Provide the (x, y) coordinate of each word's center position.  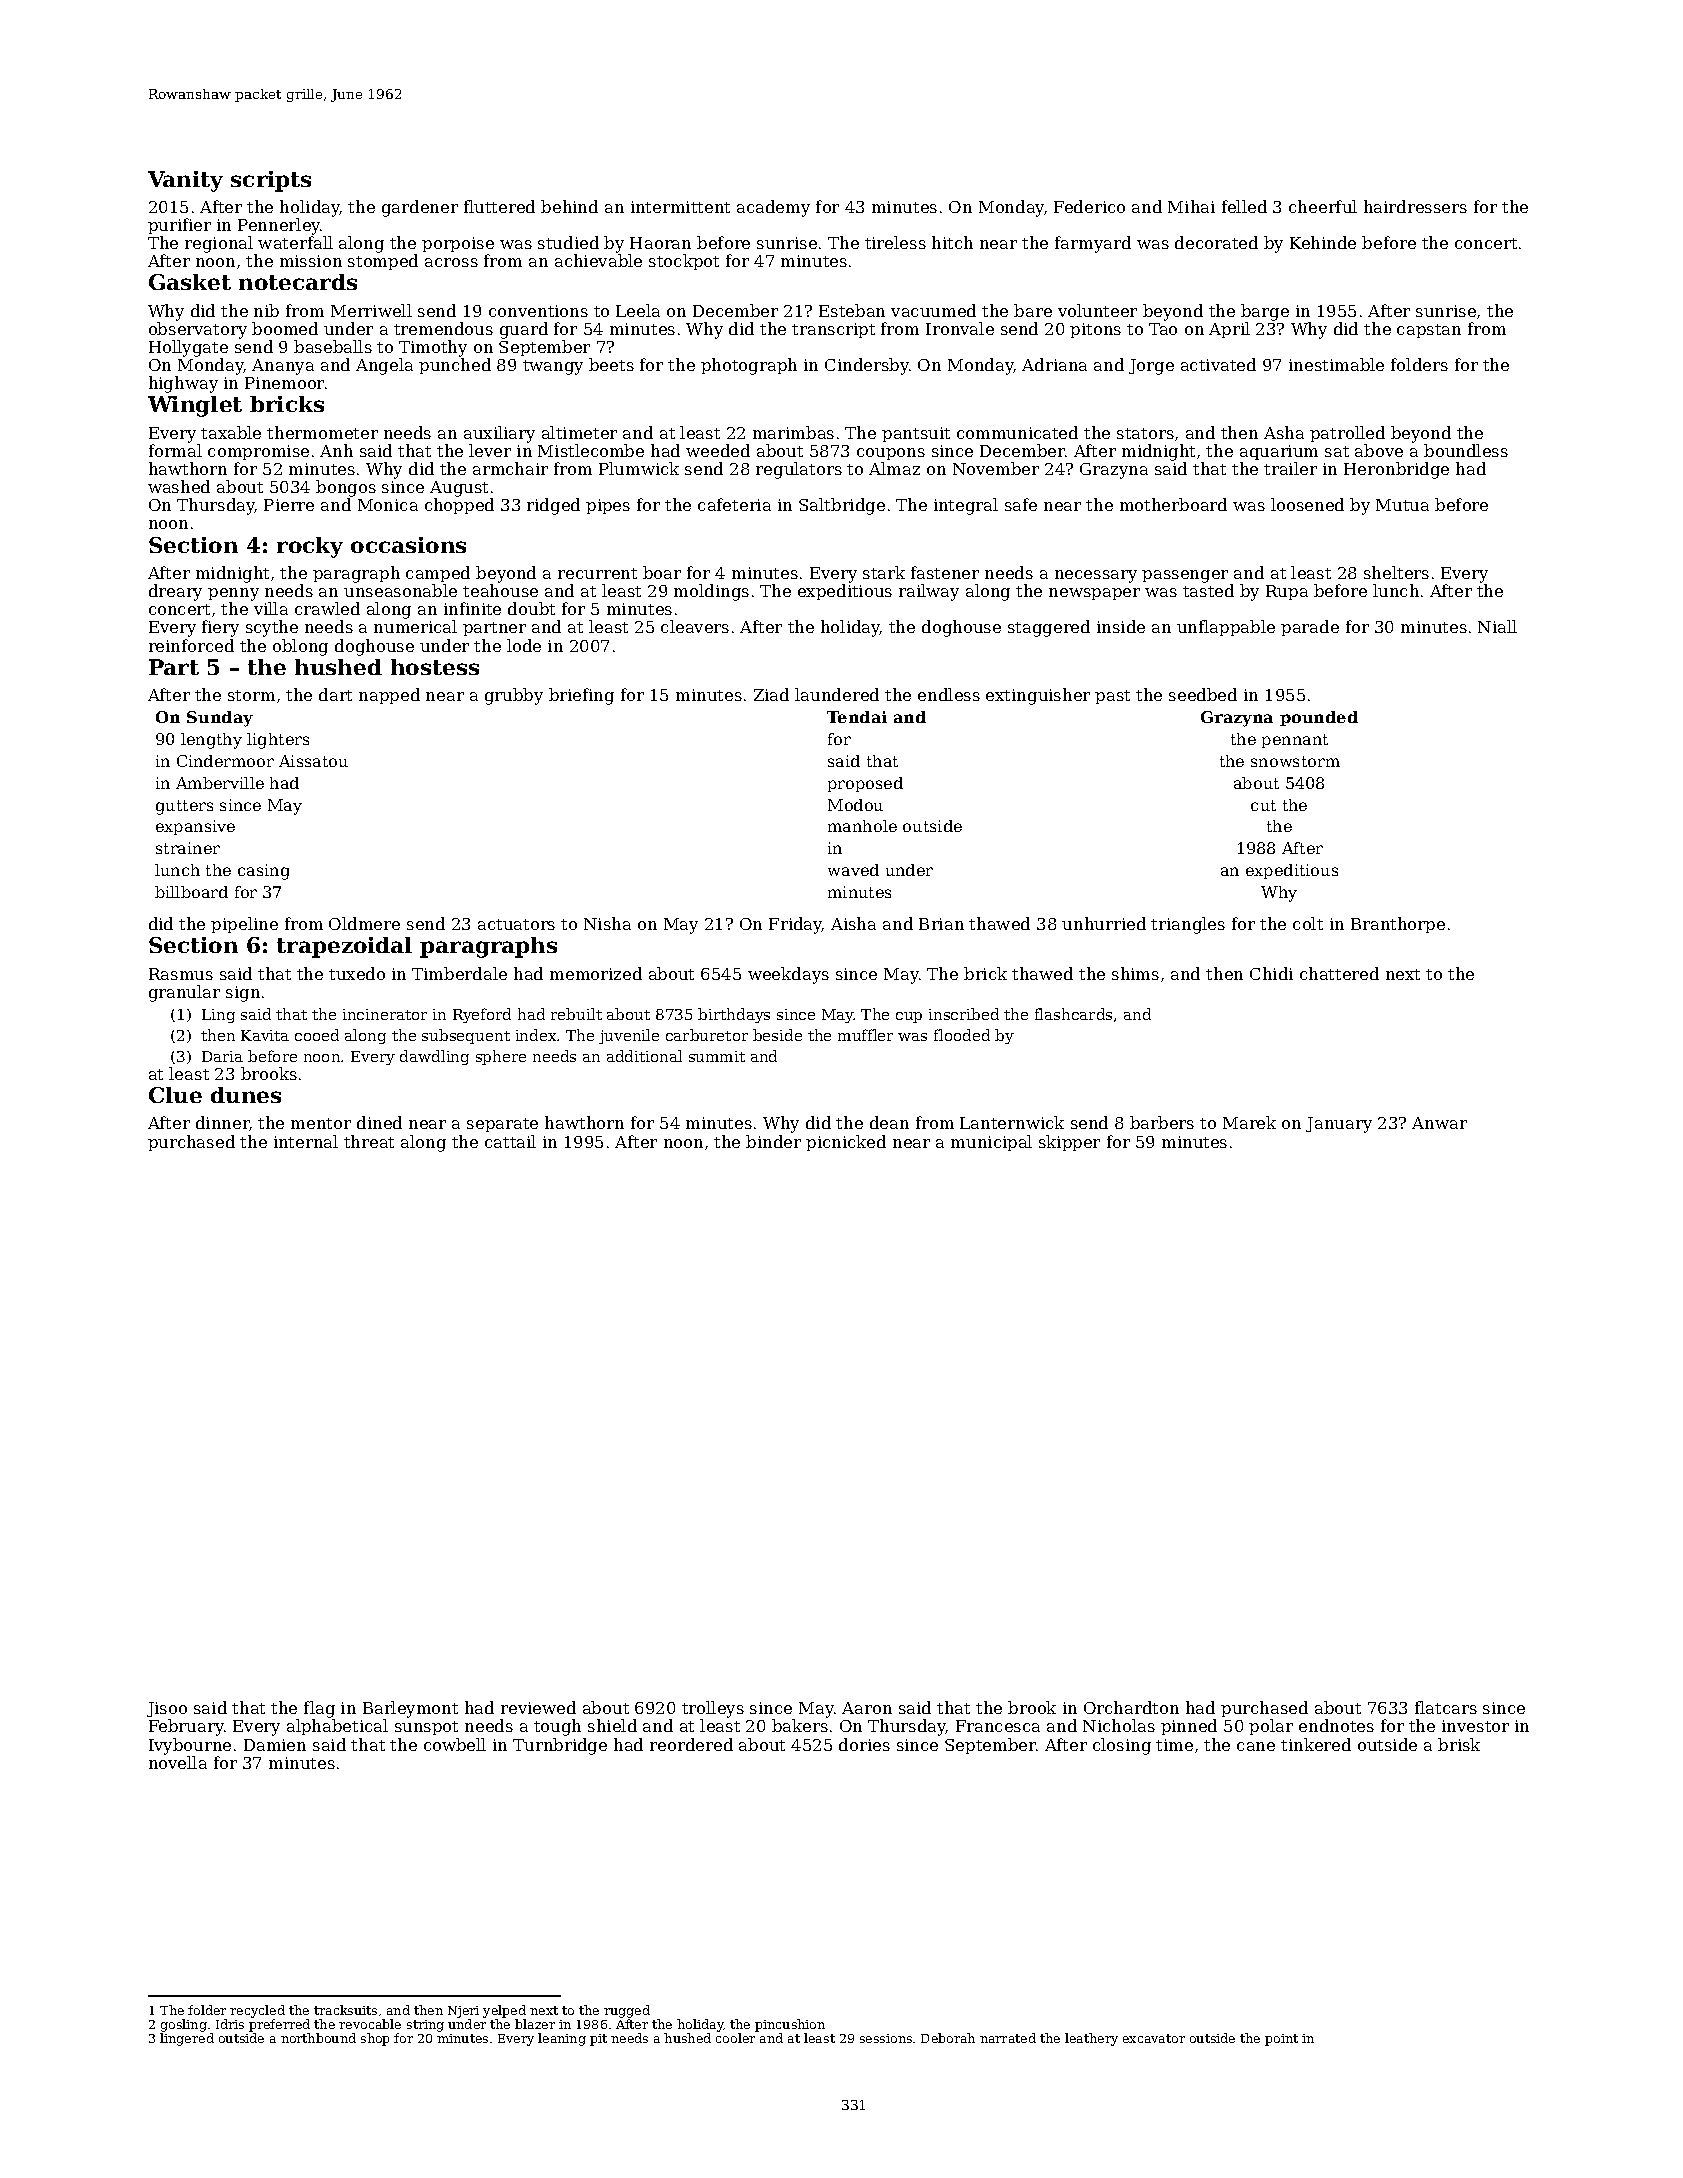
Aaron (867, 1708)
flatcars (1446, 1707)
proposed (865, 784)
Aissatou (313, 761)
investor (1475, 1726)
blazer (535, 2024)
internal (306, 1141)
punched (455, 366)
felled (1244, 206)
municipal (991, 1143)
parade (1310, 628)
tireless (895, 242)
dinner (222, 1122)
